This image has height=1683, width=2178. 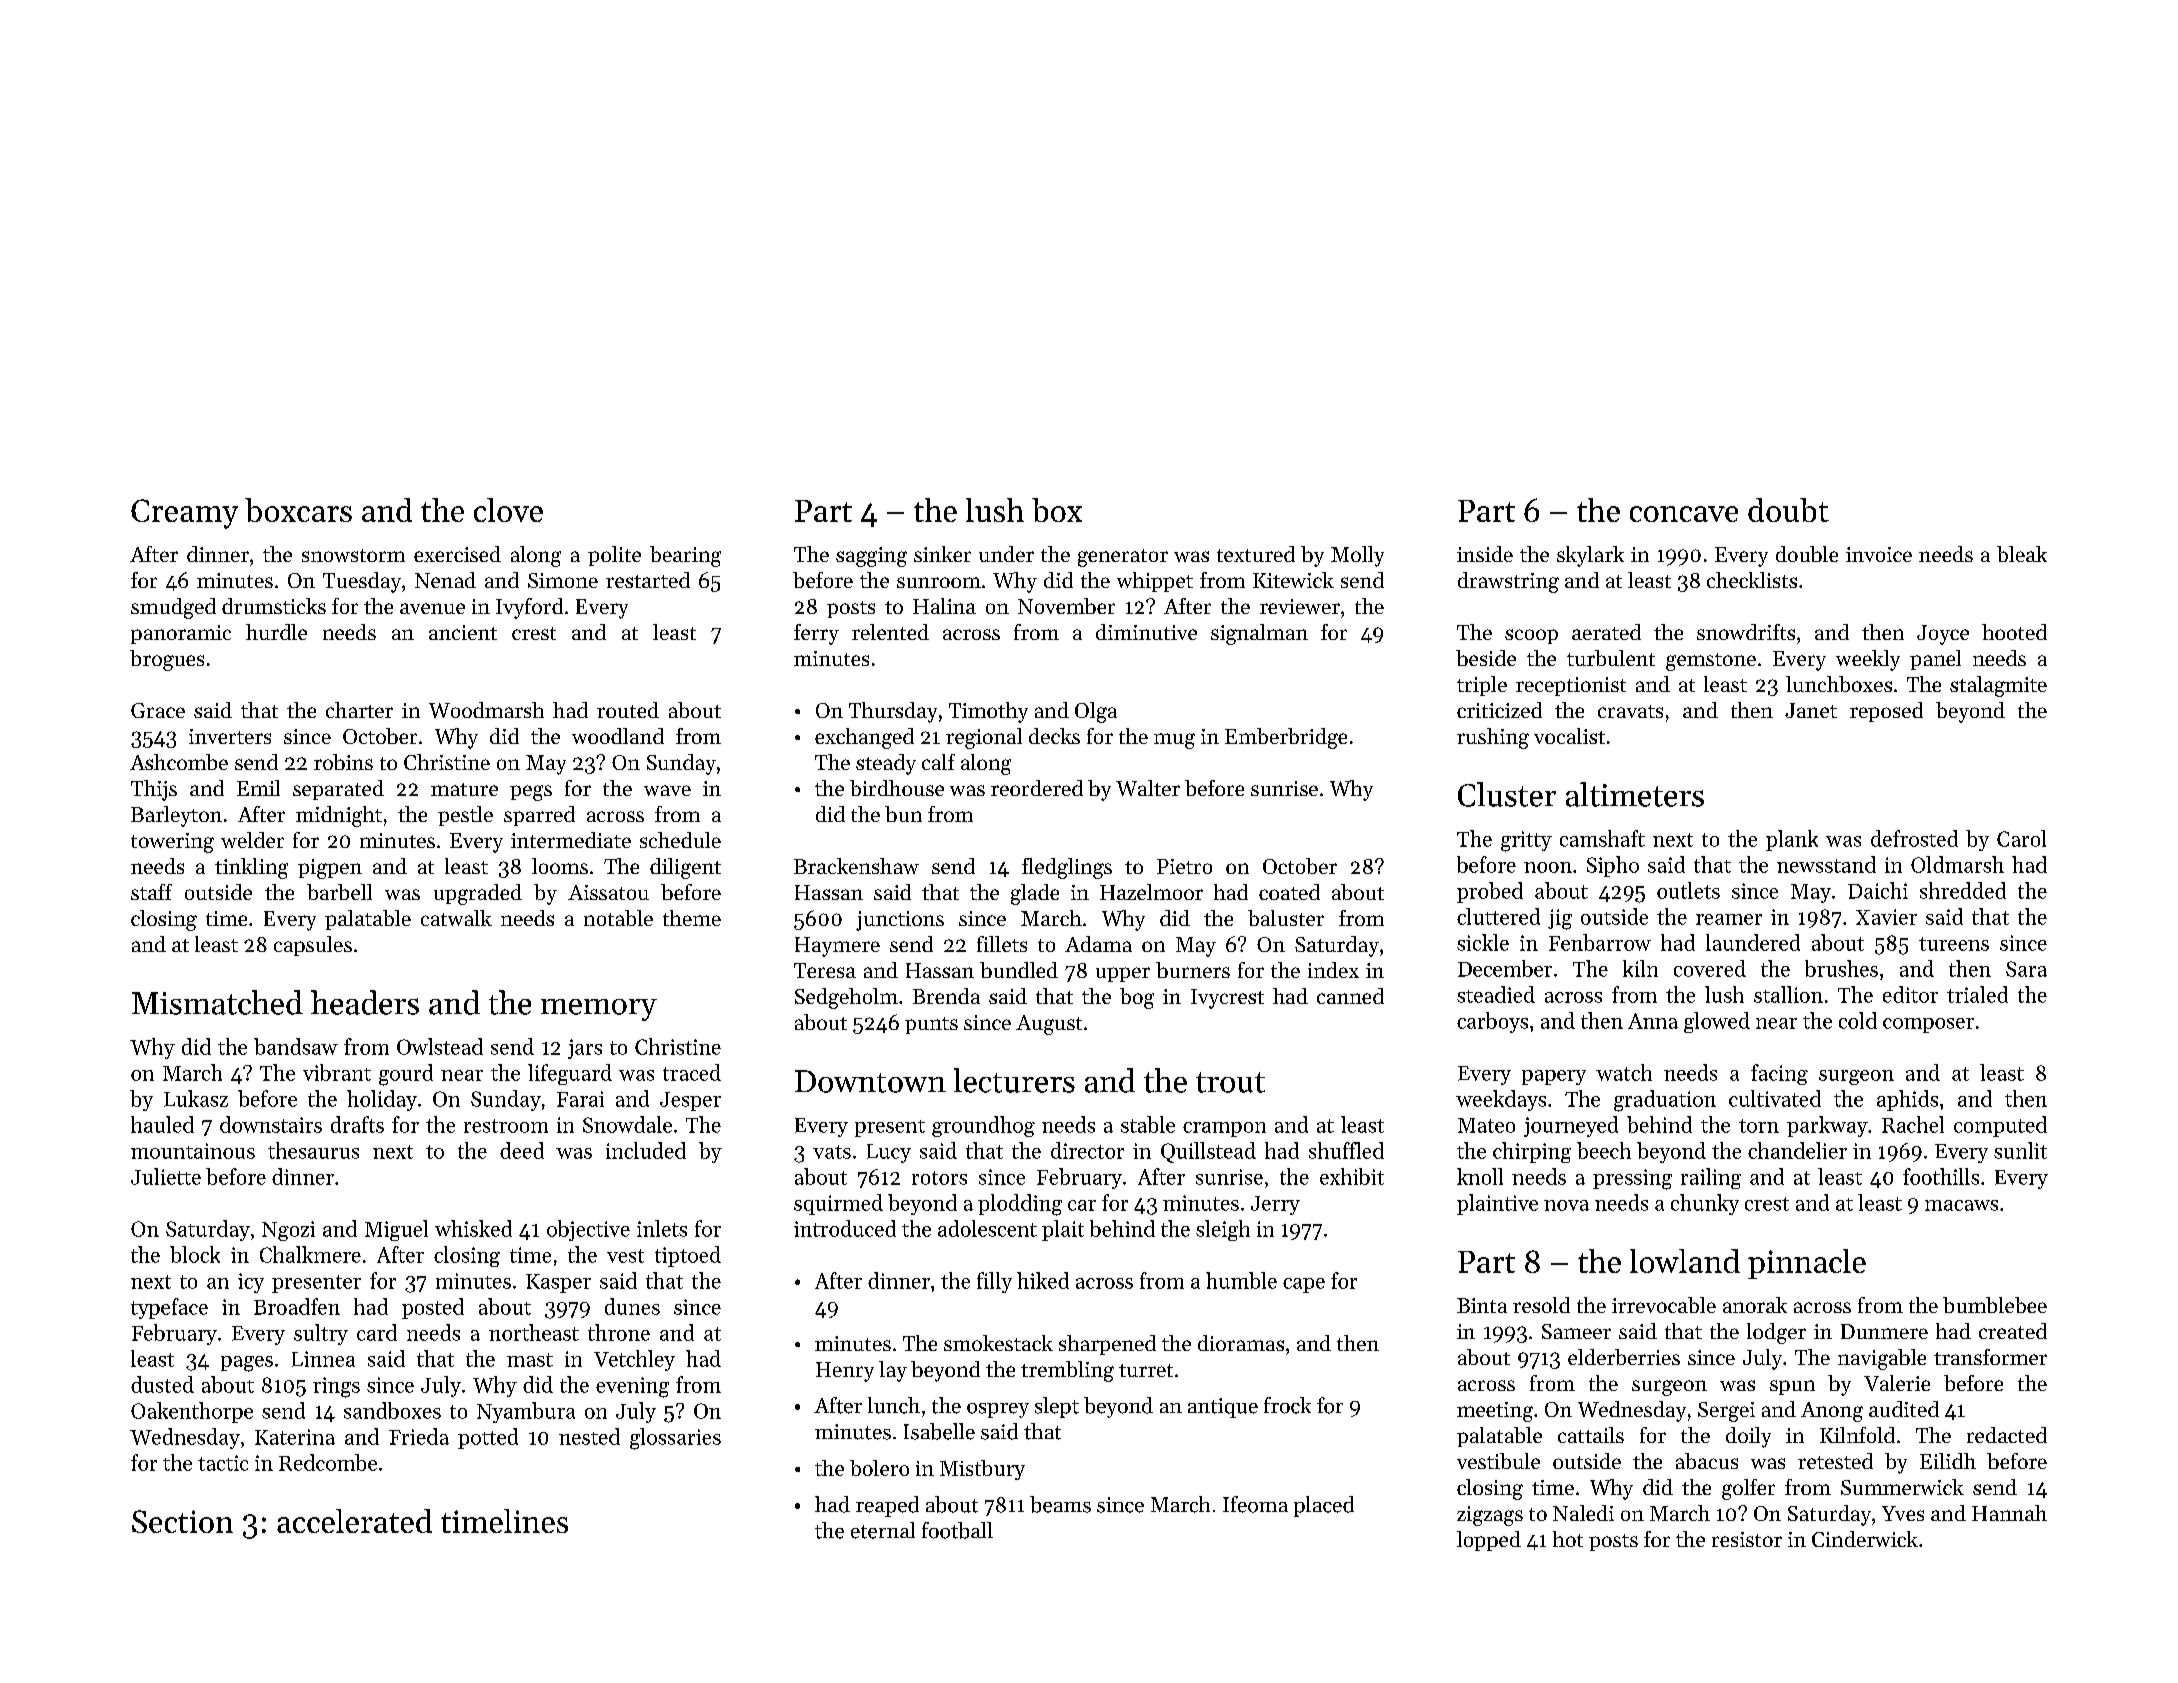 I want to click on Quillstead, so click(x=1208, y=1152).
